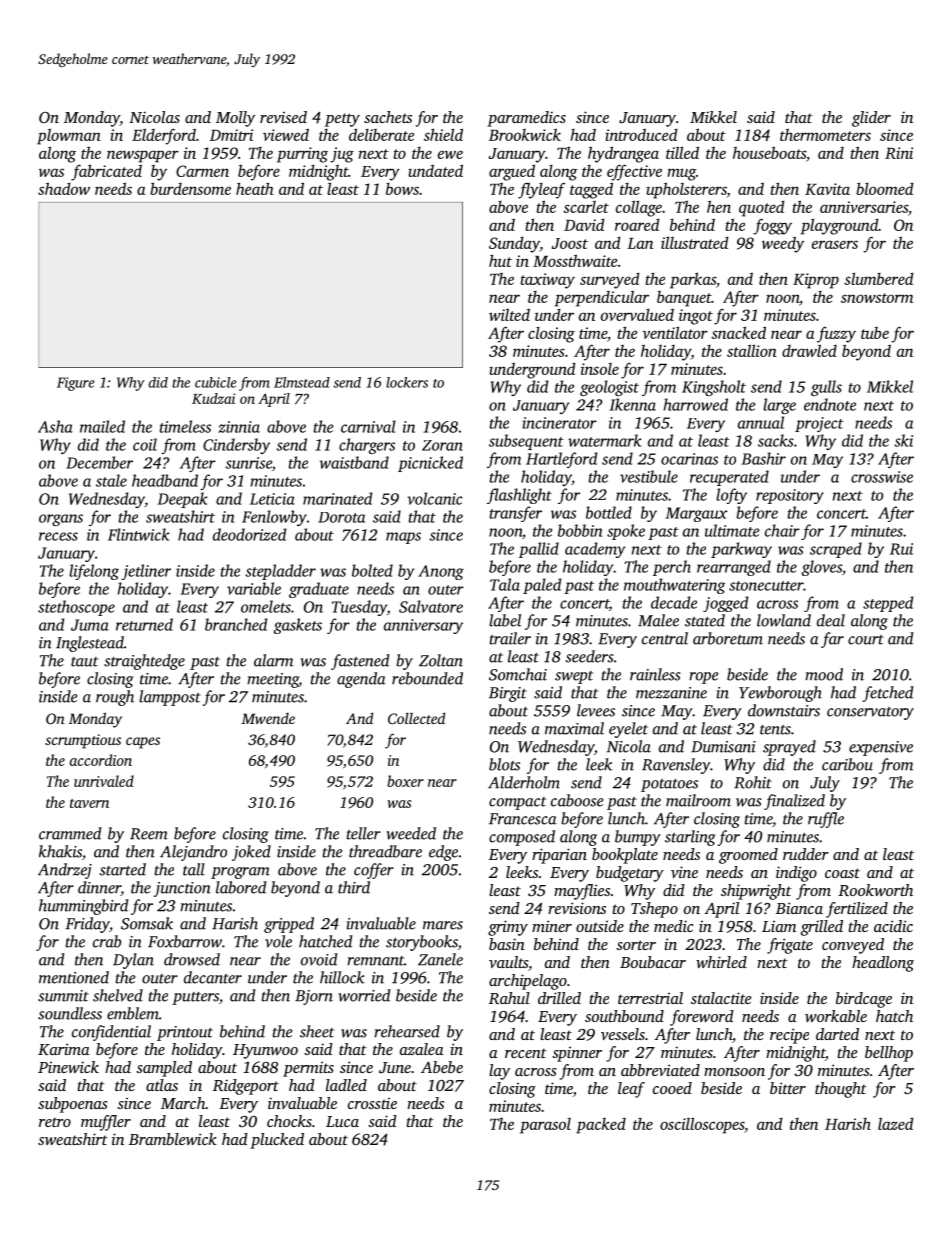 This screenshot has width=952, height=1233. What do you see at coordinates (407, 1031) in the screenshot?
I see `rehearsed` at bounding box center [407, 1031].
